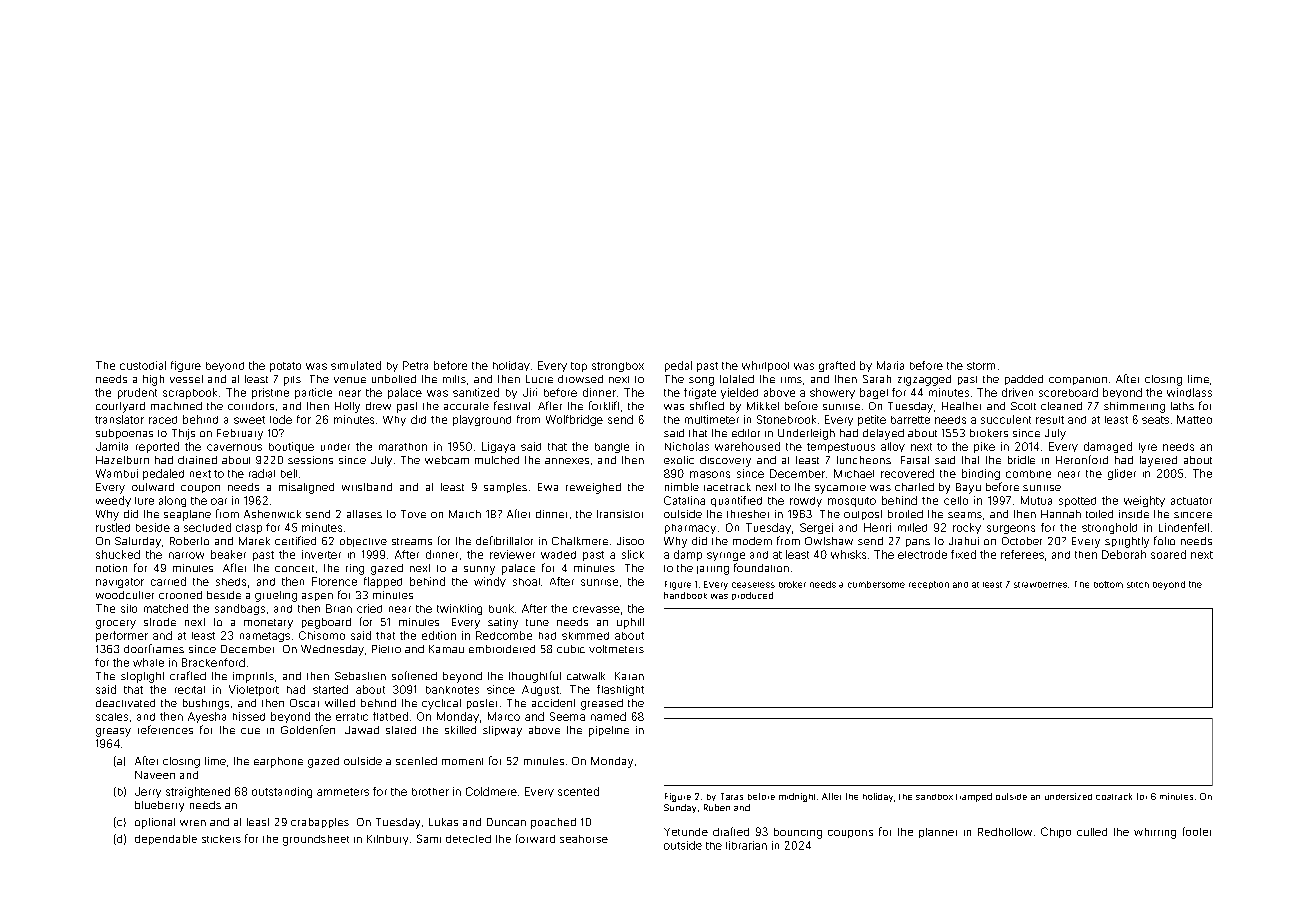 The image size is (1308, 924). Describe the element at coordinates (981, 366) in the screenshot. I see `storm` at that location.
